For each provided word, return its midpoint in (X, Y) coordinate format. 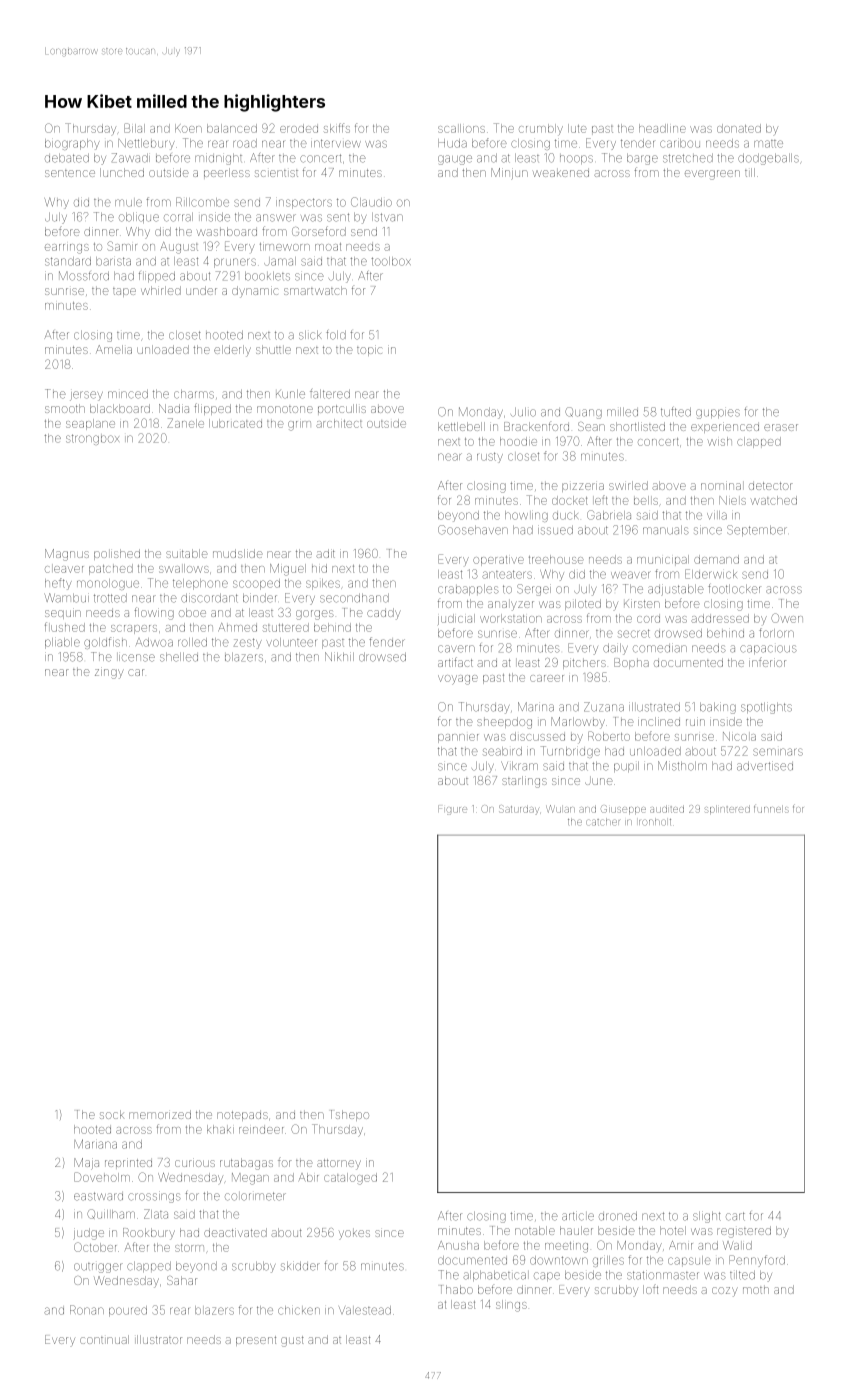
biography (72, 144)
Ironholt (655, 822)
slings (511, 1306)
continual (104, 1339)
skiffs (337, 128)
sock (112, 1114)
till (750, 172)
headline (662, 128)
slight (707, 1217)
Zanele (185, 423)
